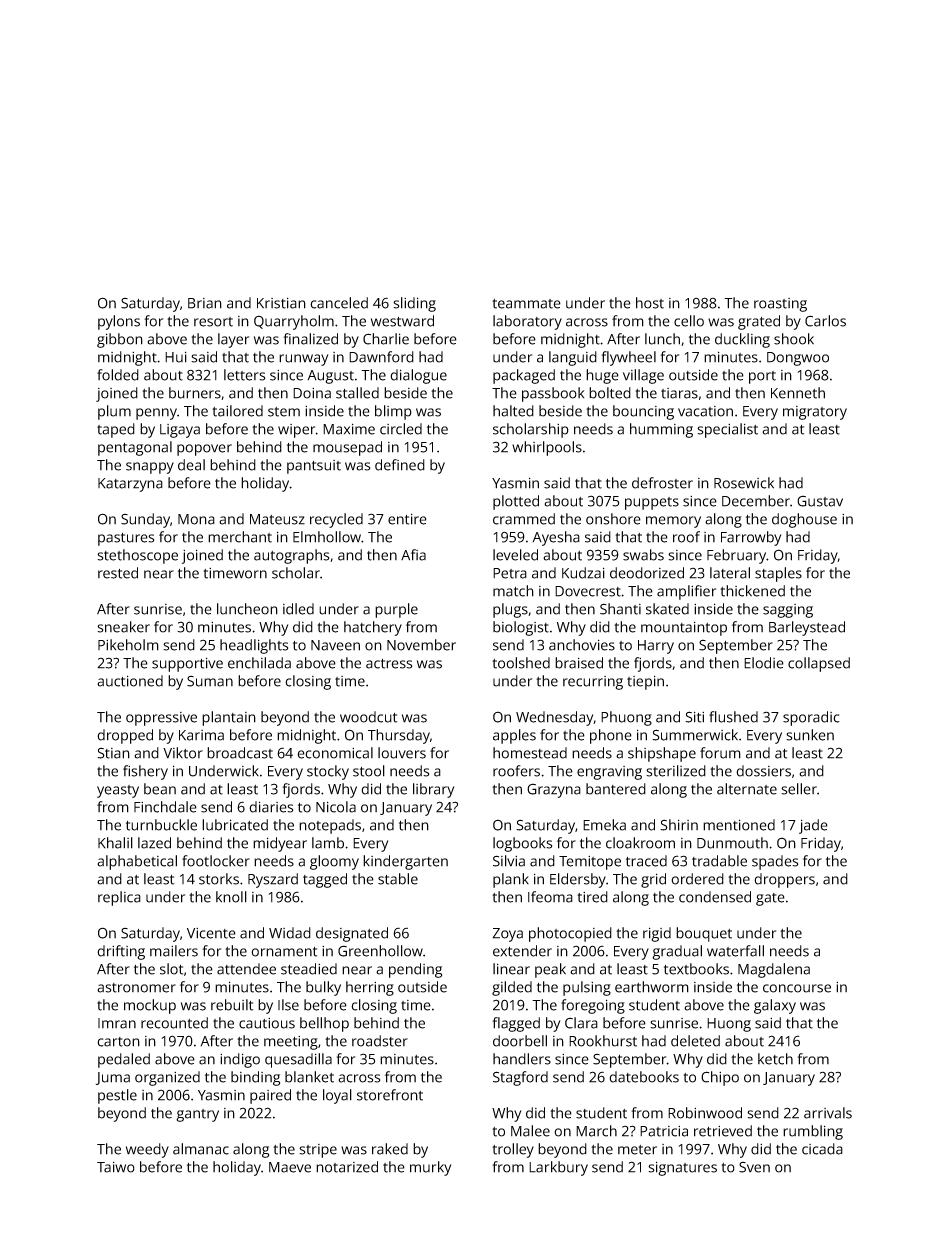  What do you see at coordinates (744, 483) in the image?
I see `Rosewick` at bounding box center [744, 483].
